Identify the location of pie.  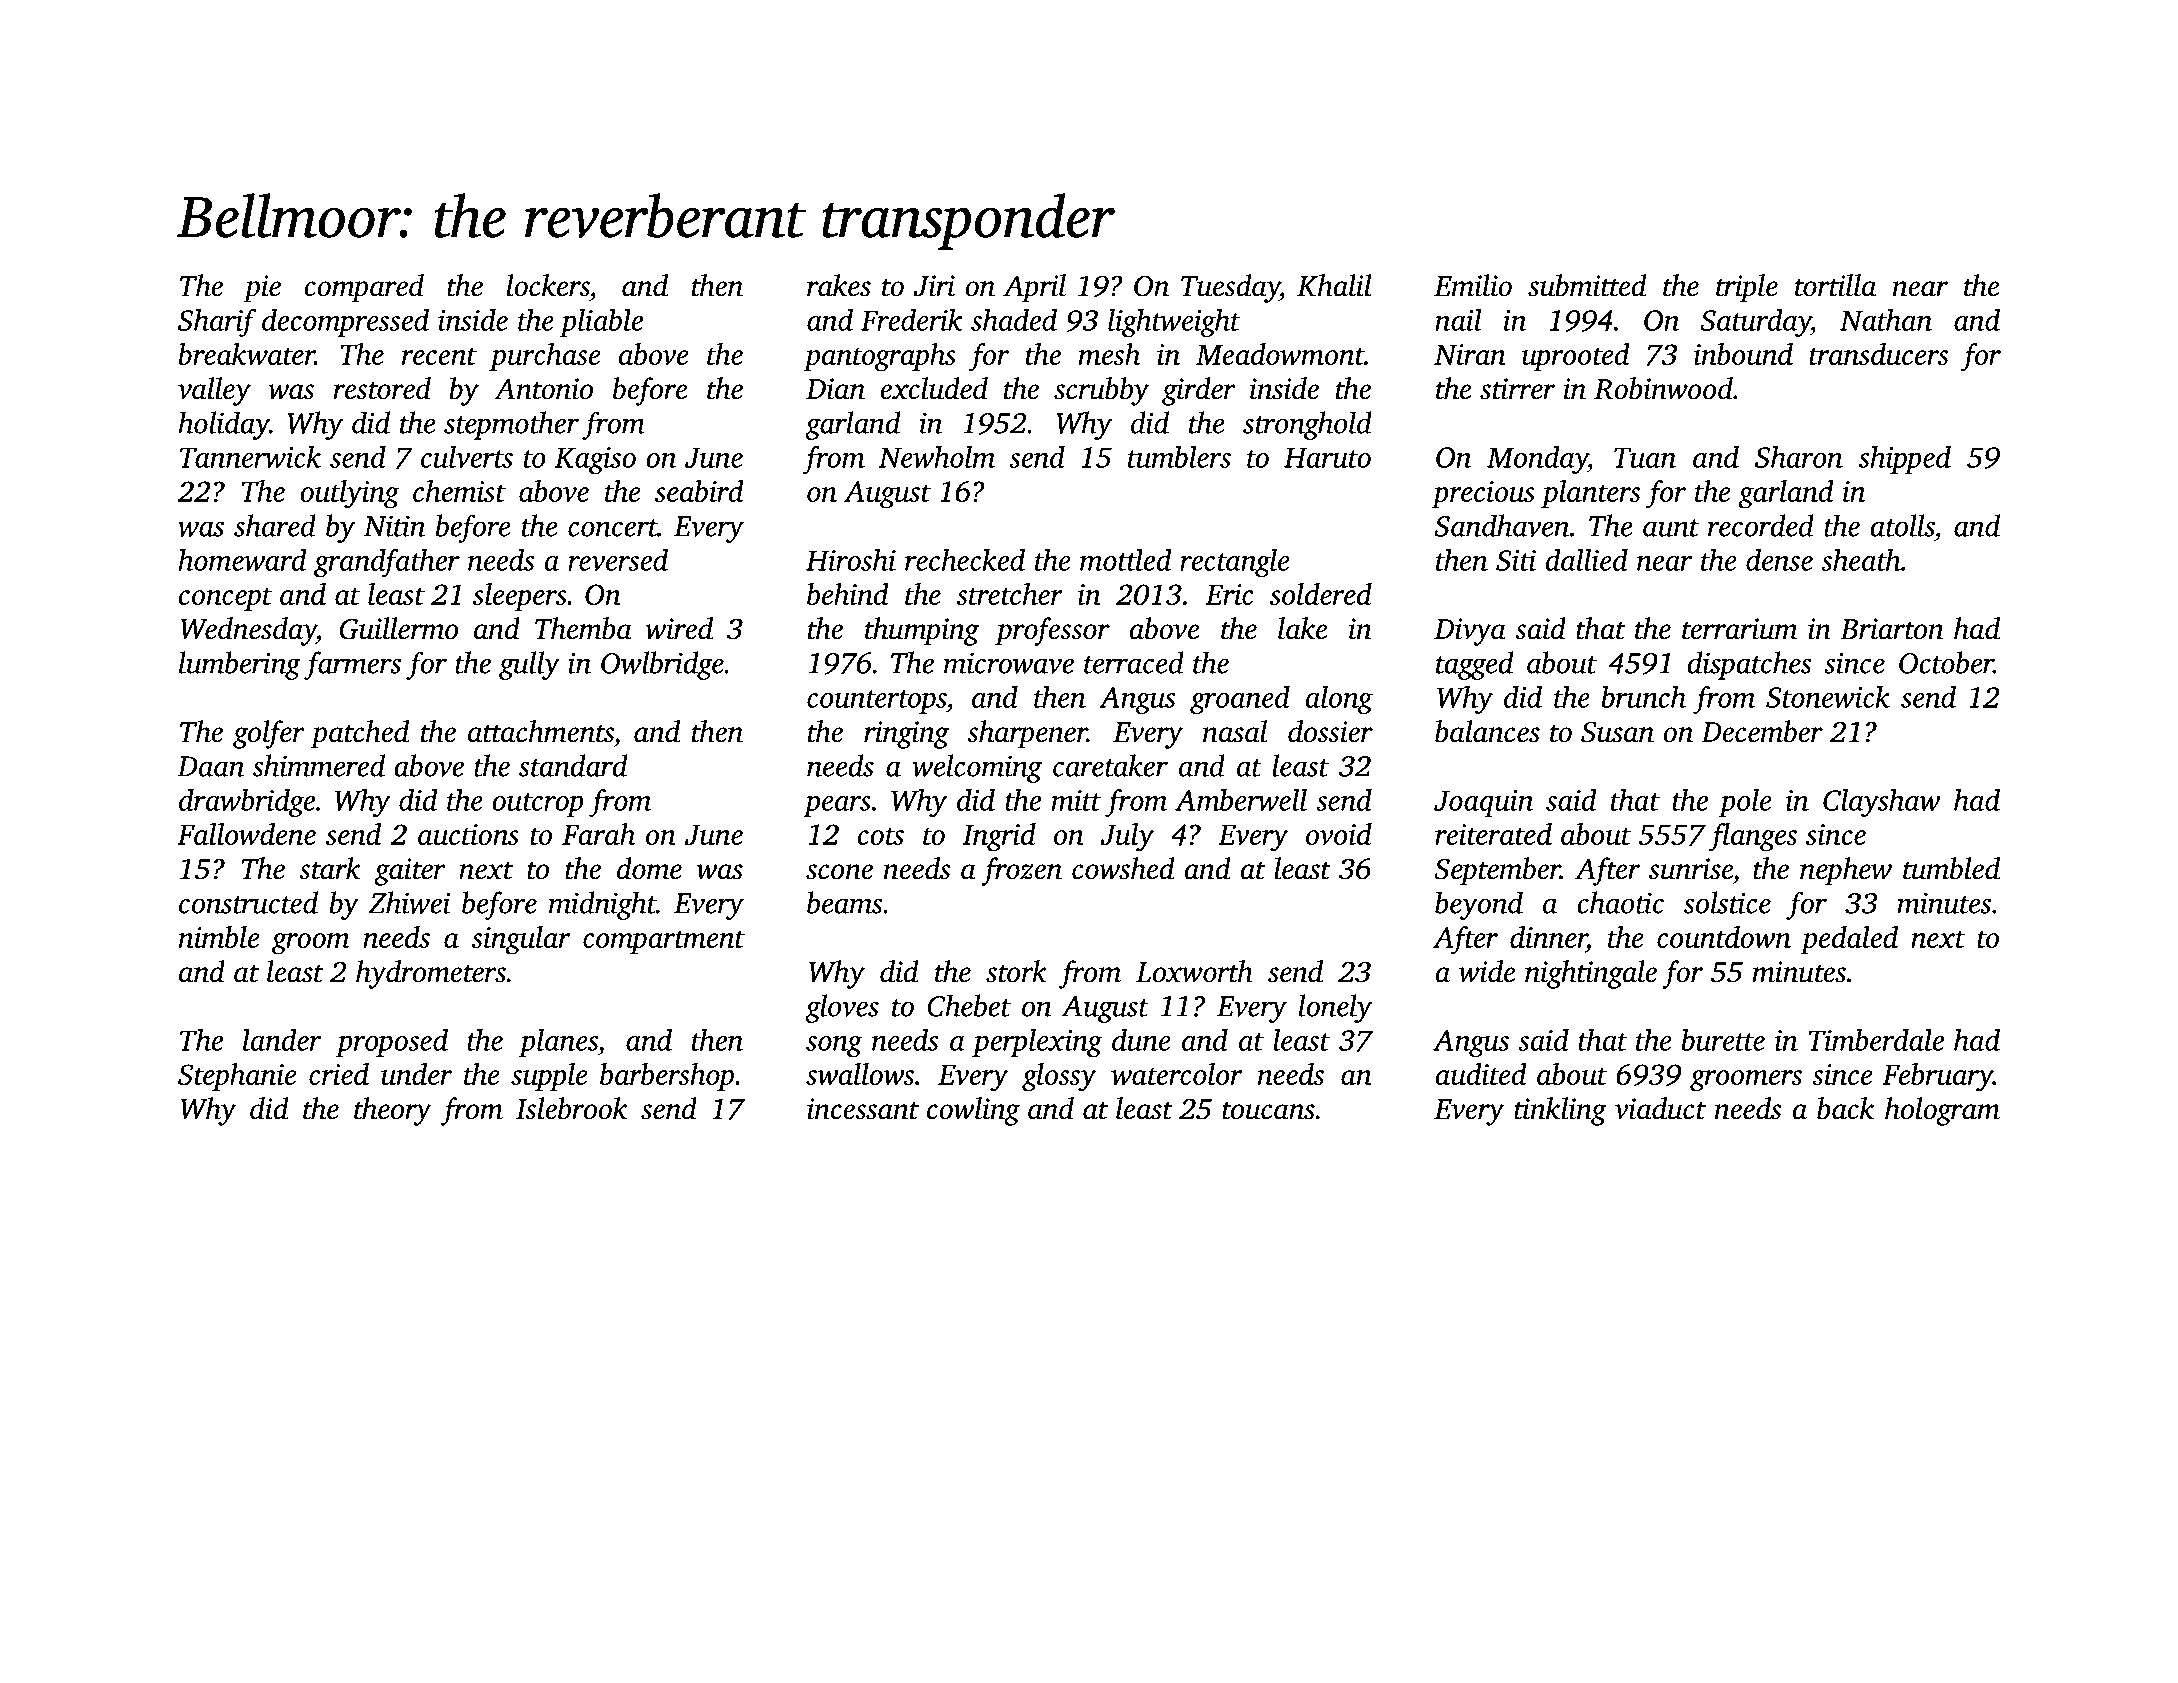
(262, 289).
